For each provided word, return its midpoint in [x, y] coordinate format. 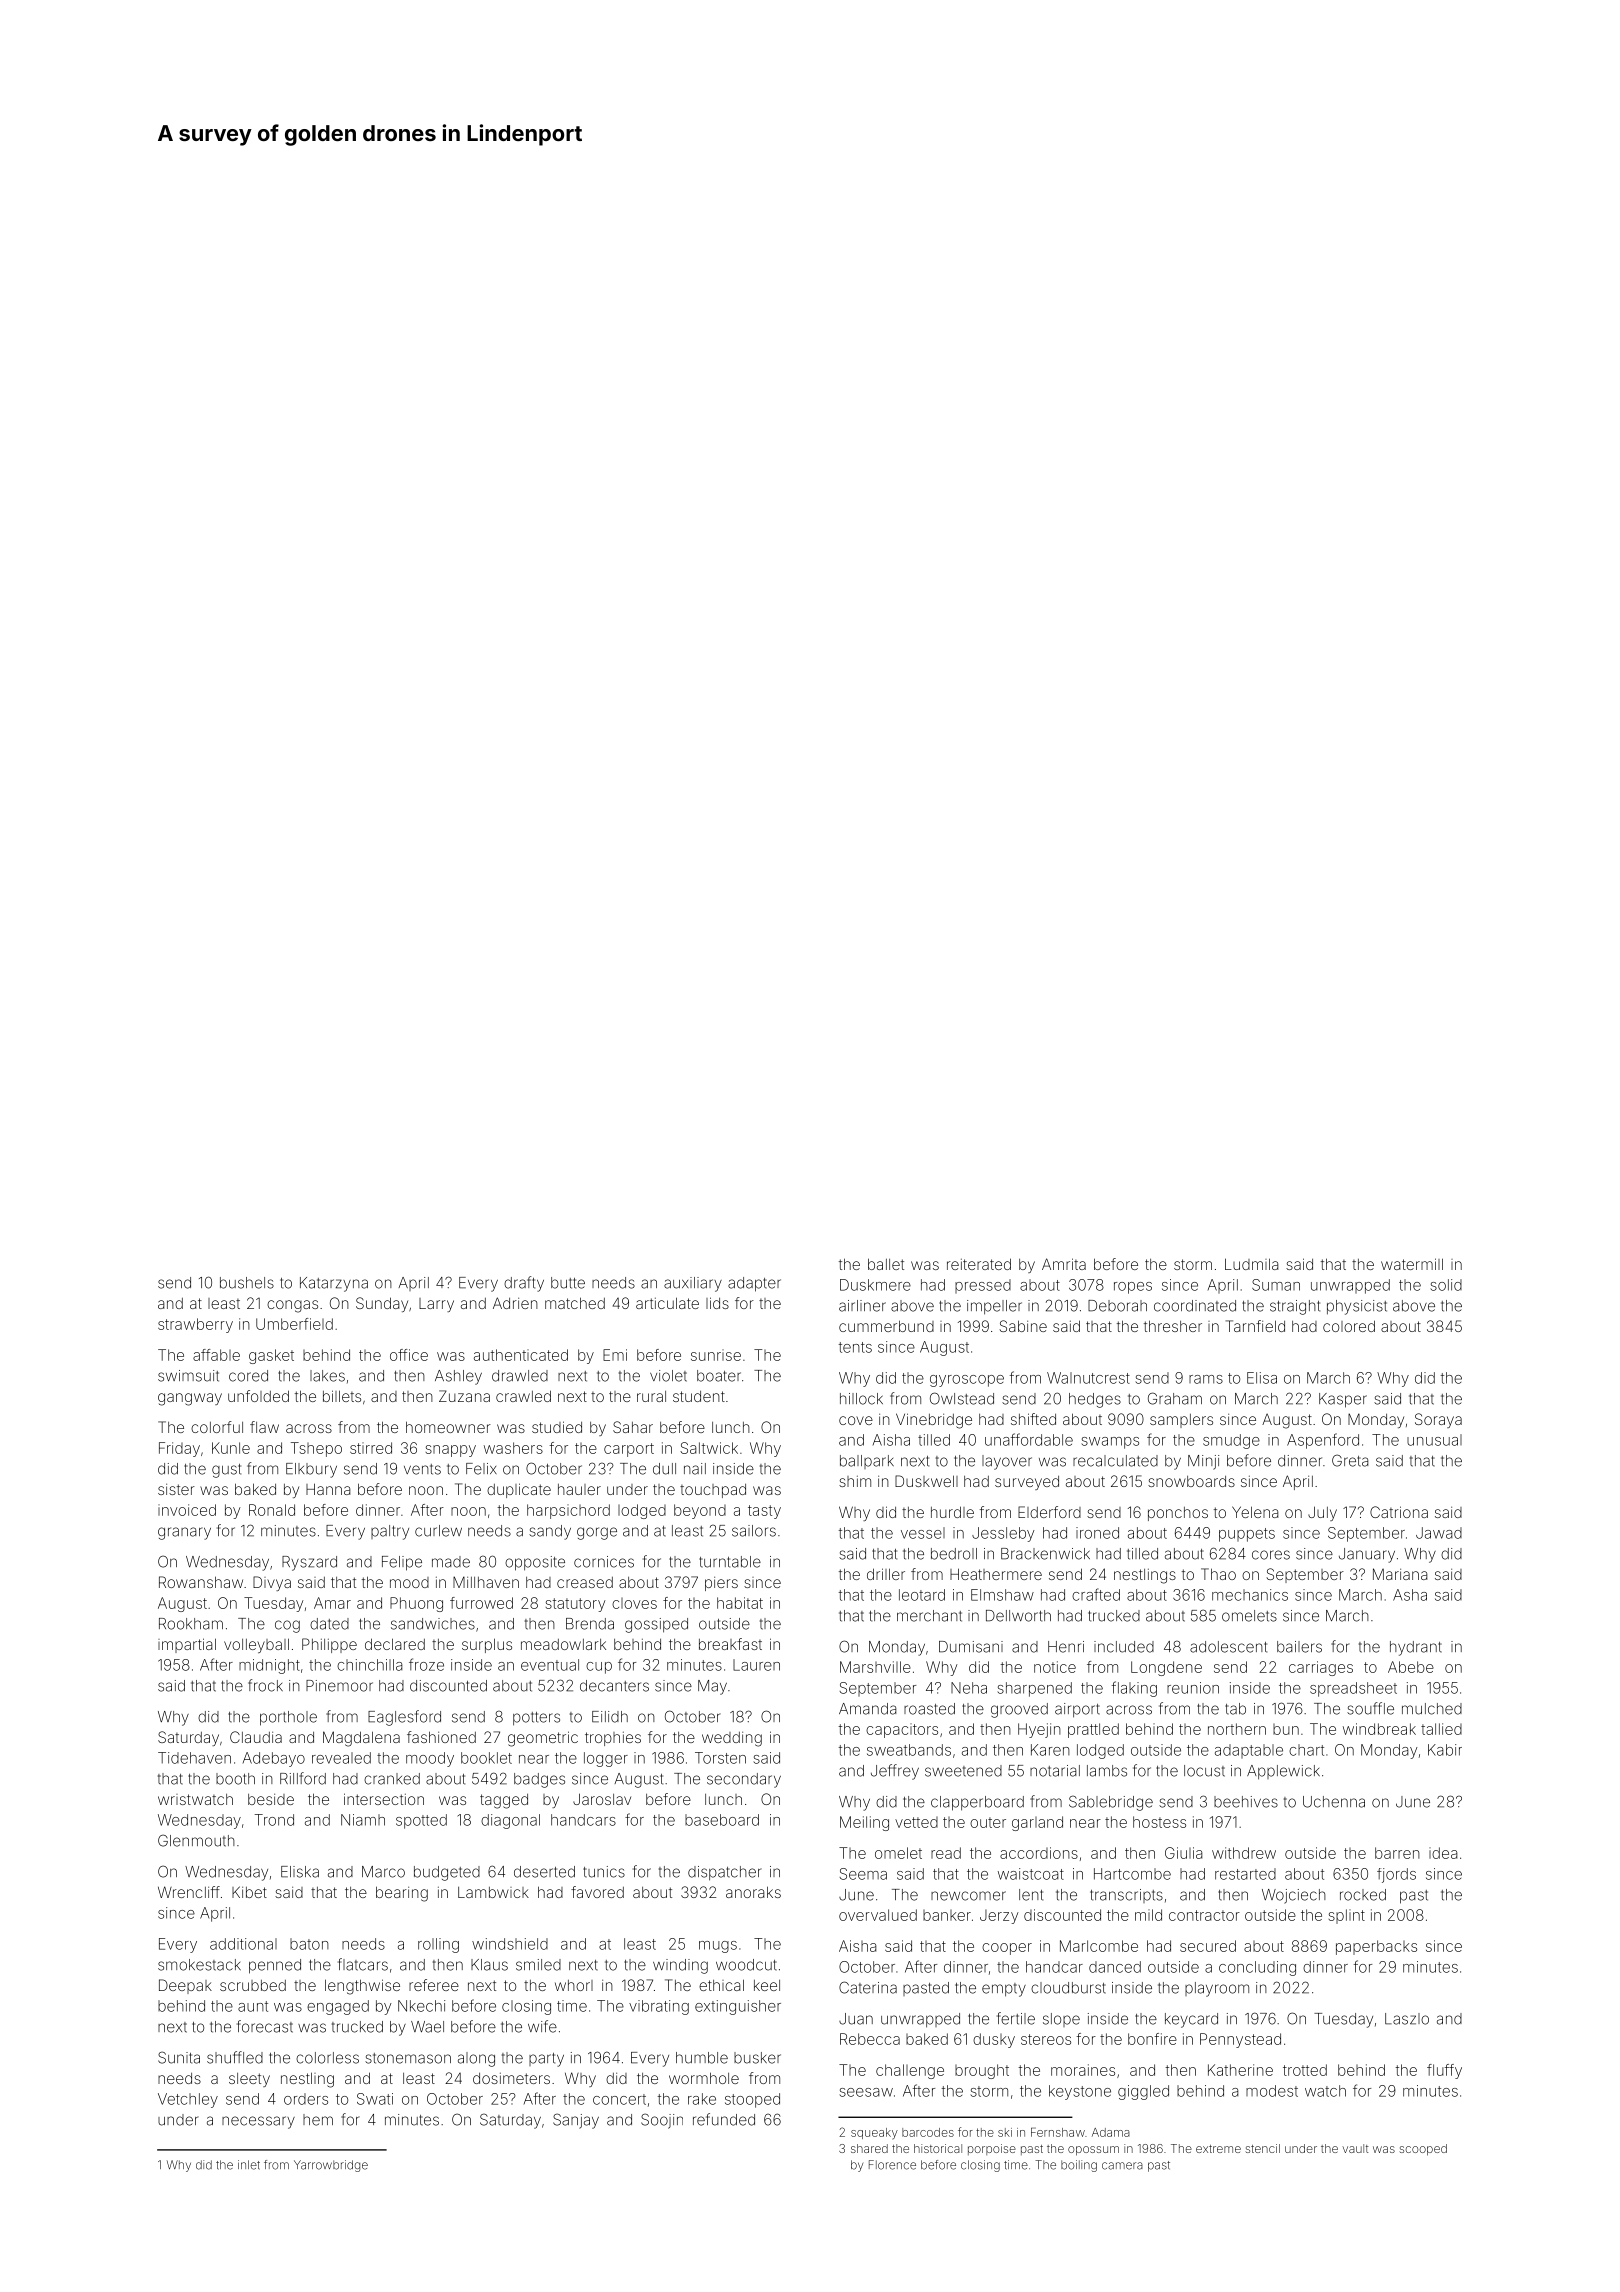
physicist [1357, 1307]
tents [855, 1347]
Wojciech [1294, 1896]
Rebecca [870, 2039]
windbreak [1379, 1729]
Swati [375, 2099]
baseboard [722, 1820]
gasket [271, 1356]
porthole [288, 1718]
